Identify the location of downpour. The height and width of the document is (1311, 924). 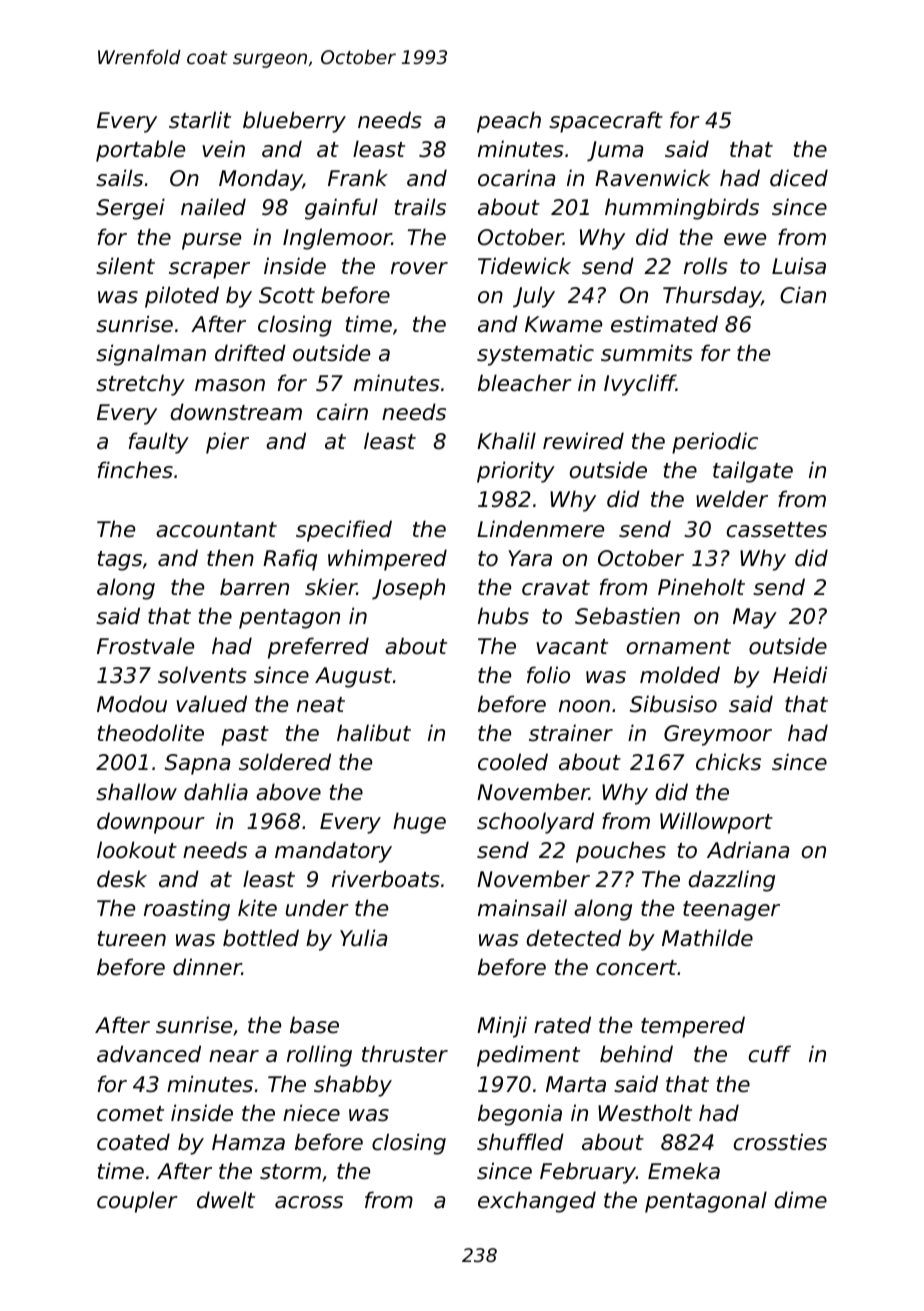
(151, 823).
